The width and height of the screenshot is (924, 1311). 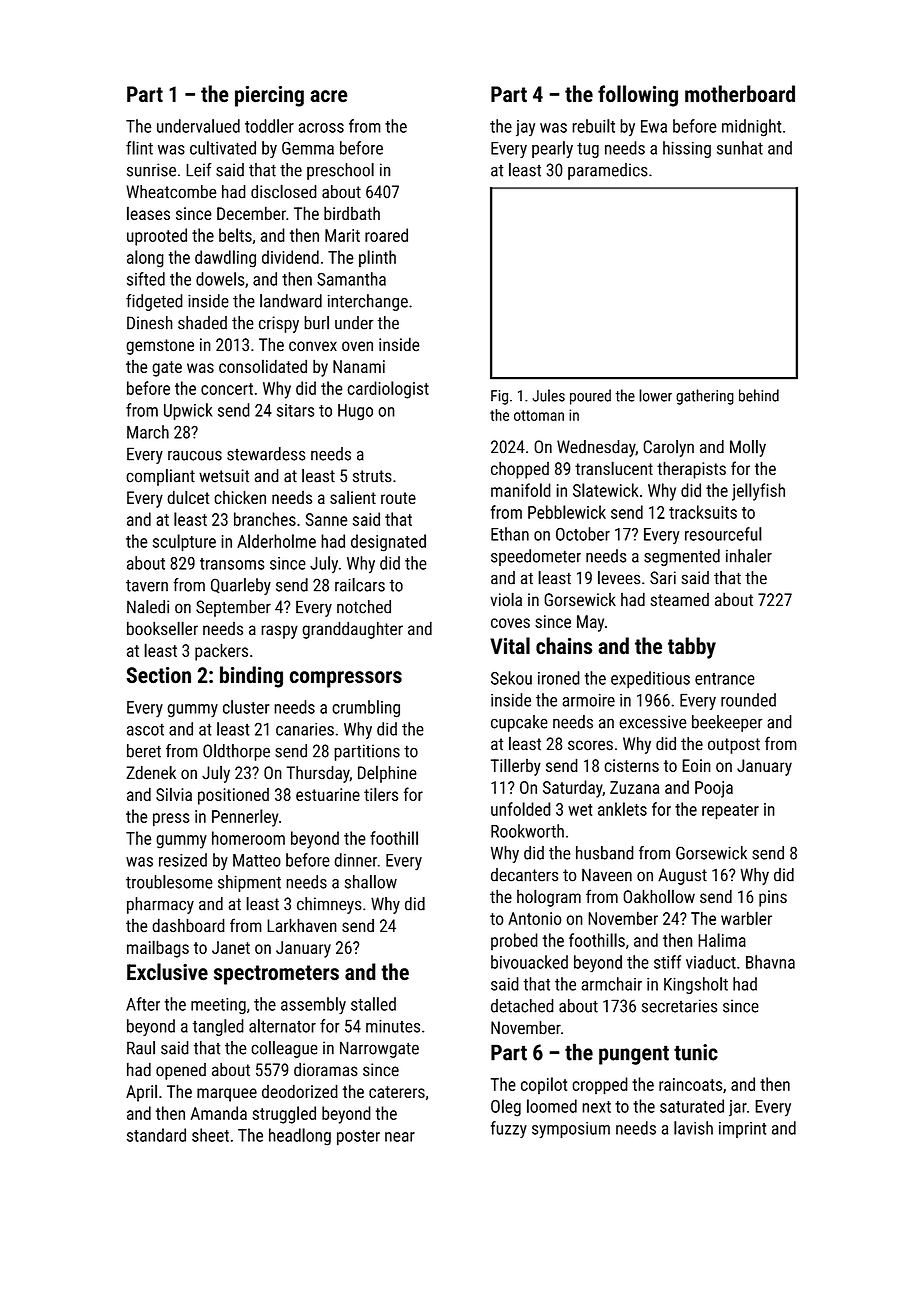 What do you see at coordinates (749, 556) in the screenshot?
I see `inhaler` at bounding box center [749, 556].
